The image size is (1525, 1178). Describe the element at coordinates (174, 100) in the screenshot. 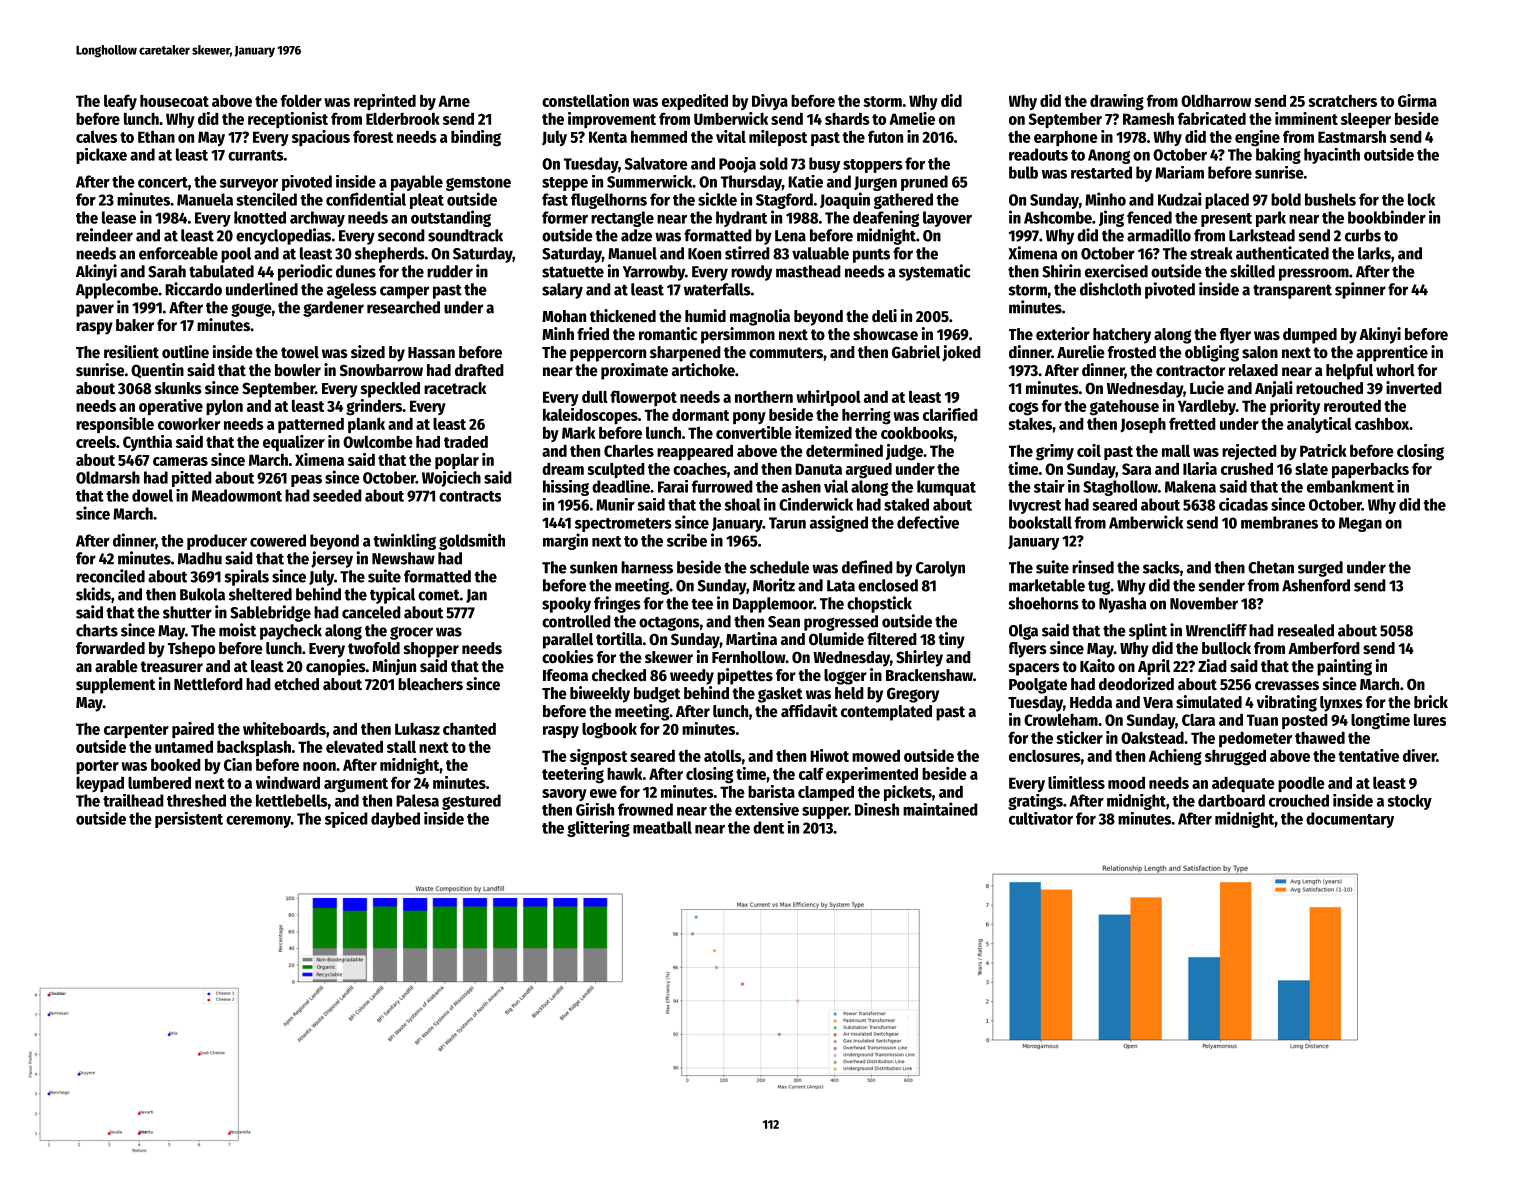

I see `housecoat` at that location.
